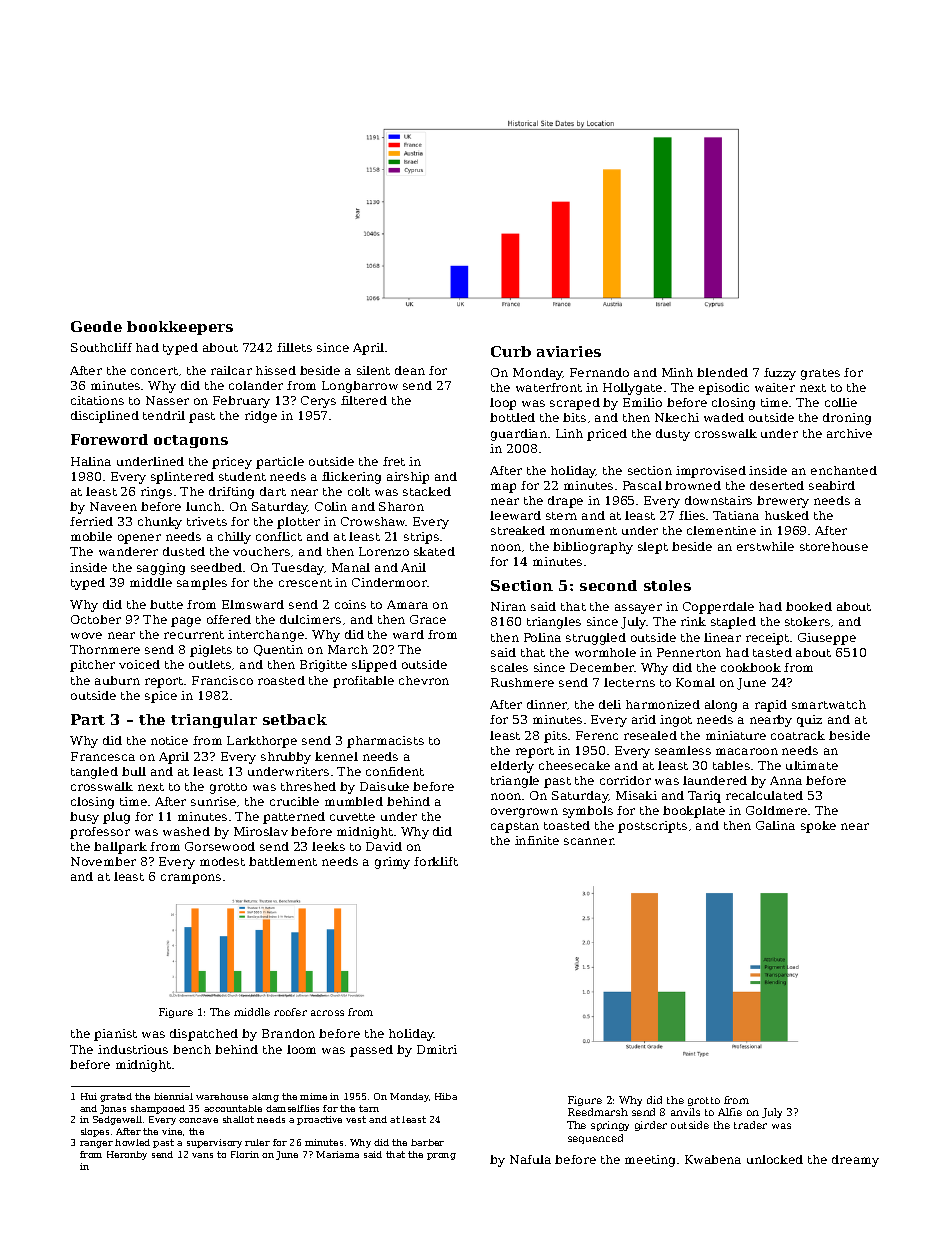 This document has height=1233, width=952. I want to click on prong, so click(441, 1156).
